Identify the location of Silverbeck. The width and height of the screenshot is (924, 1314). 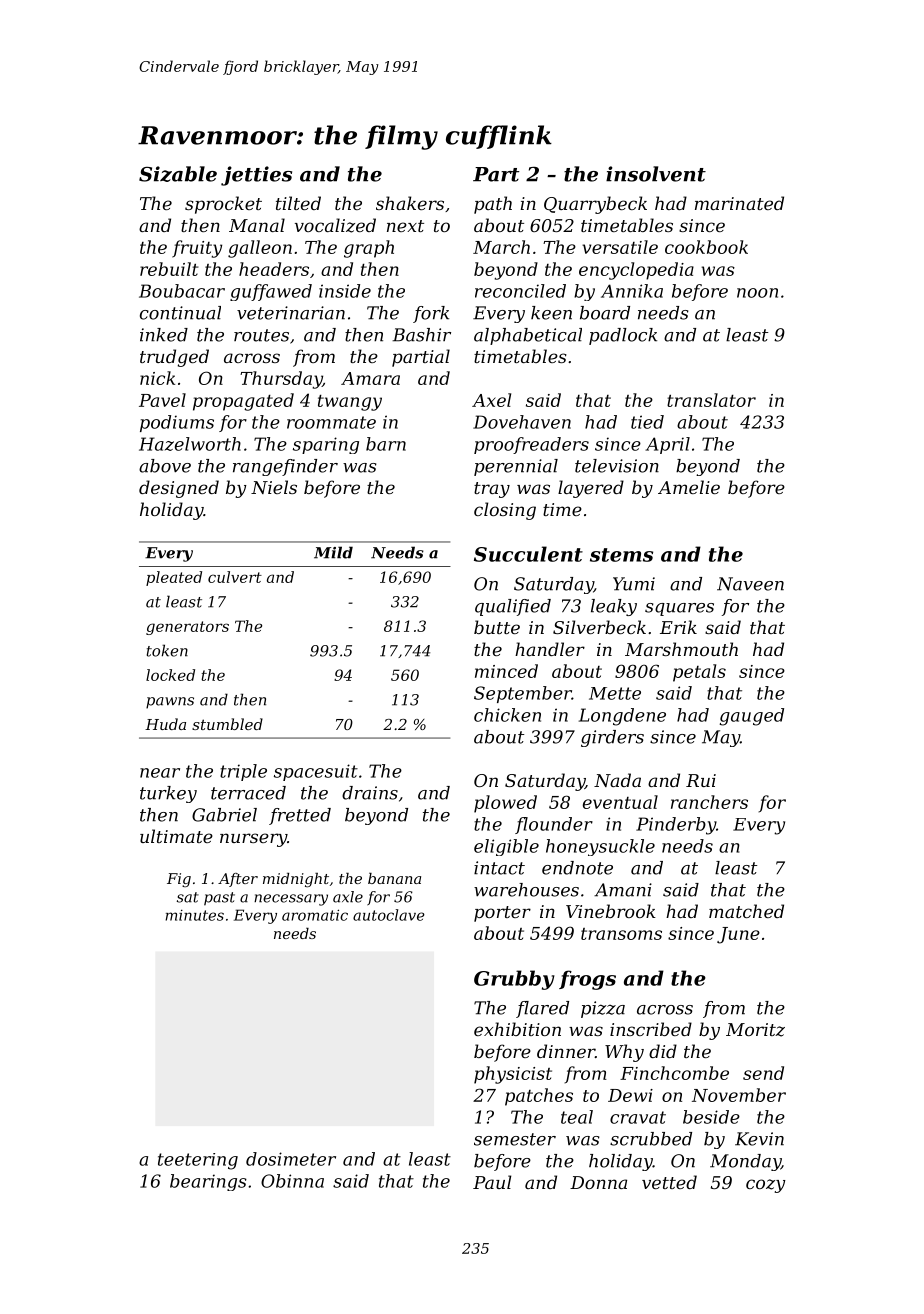
(599, 627).
